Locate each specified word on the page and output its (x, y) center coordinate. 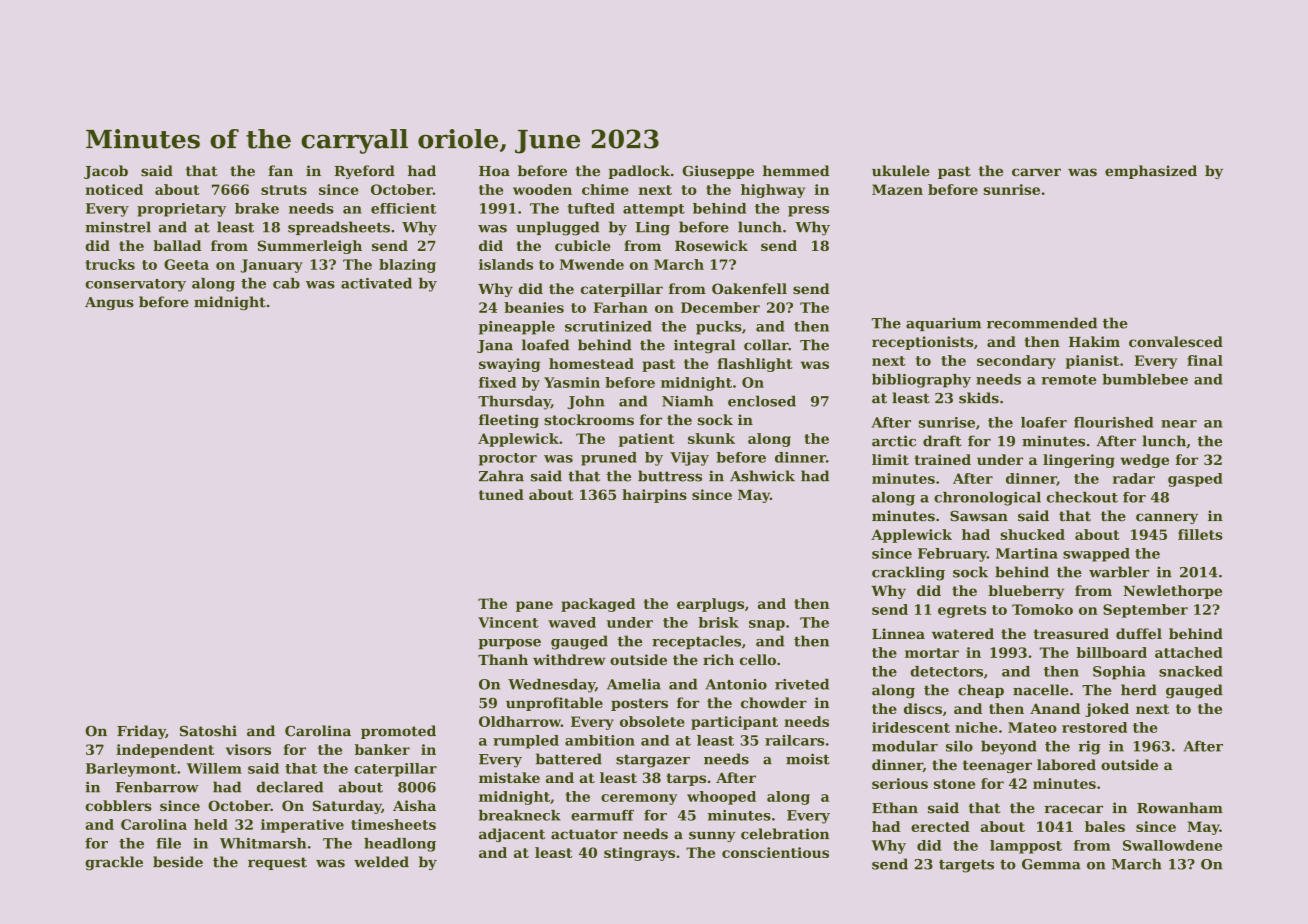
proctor (508, 459)
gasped (1195, 480)
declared (290, 787)
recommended (1042, 323)
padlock (639, 172)
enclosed (762, 401)
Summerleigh (310, 247)
